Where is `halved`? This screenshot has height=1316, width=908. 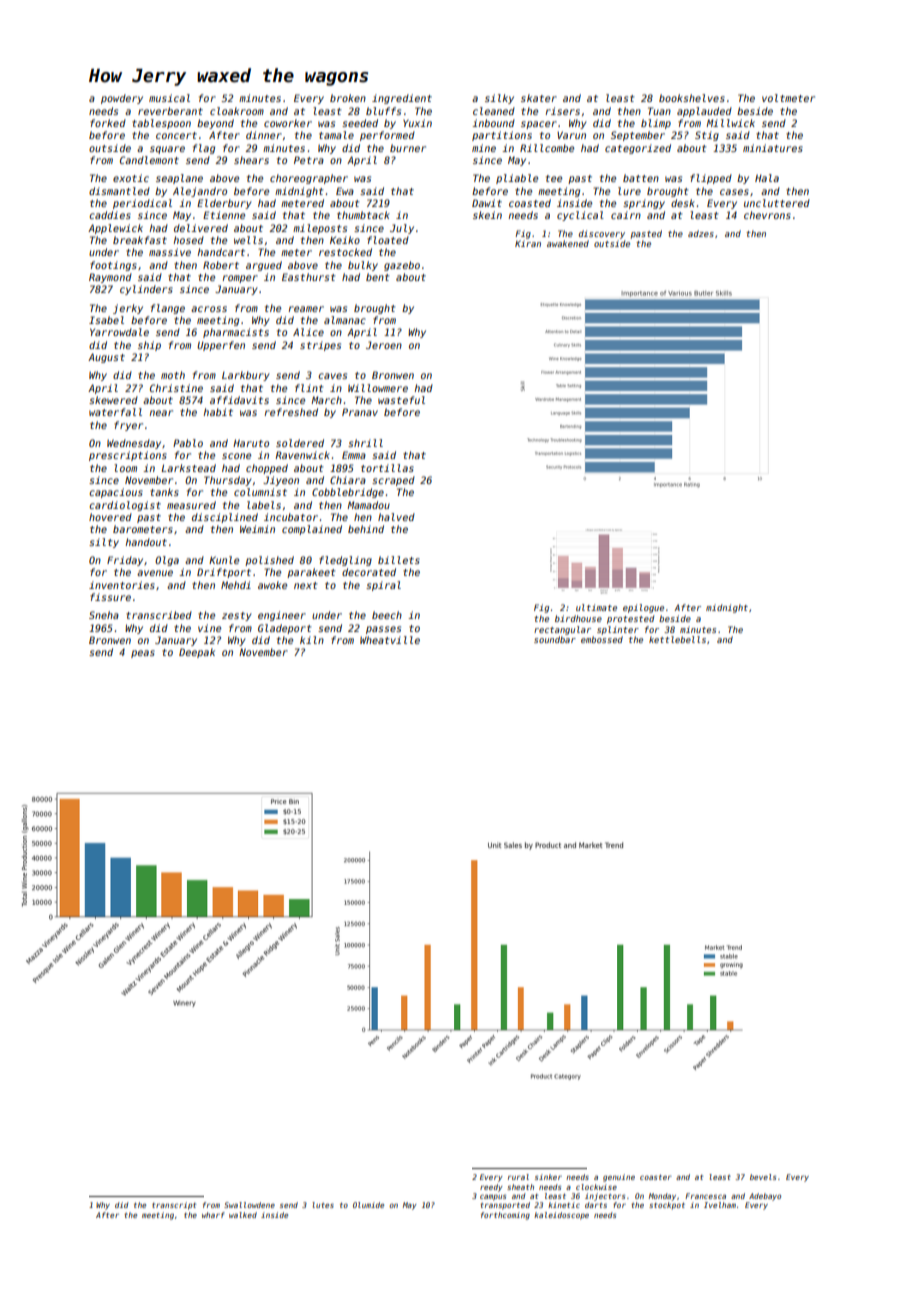
halved is located at coordinates (396, 517).
